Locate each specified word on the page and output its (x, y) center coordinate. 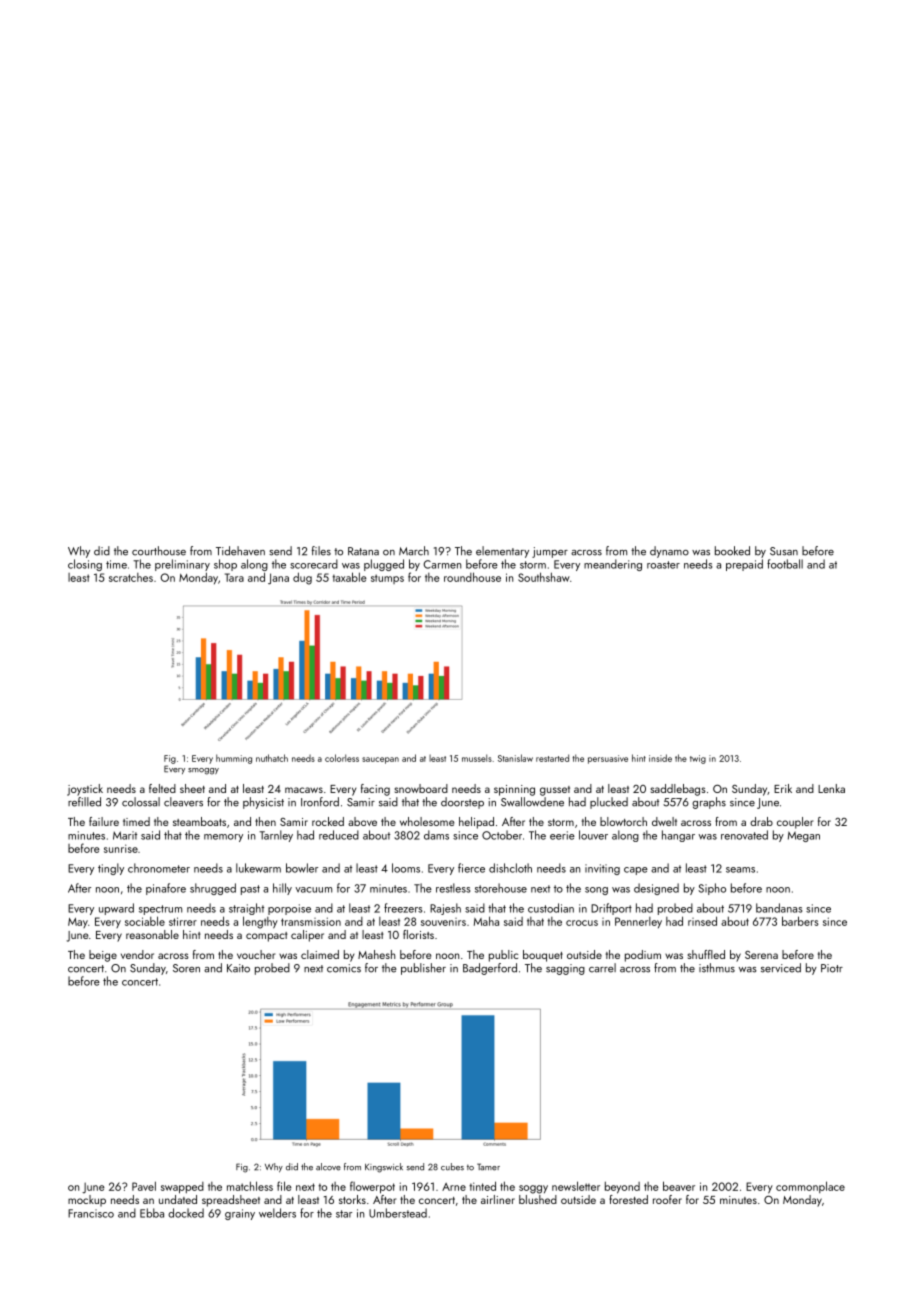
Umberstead (398, 1213)
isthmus (717, 968)
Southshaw (544, 577)
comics (344, 968)
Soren (186, 968)
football (785, 564)
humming (234, 759)
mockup (87, 1201)
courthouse (159, 551)
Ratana (363, 551)
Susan (784, 551)
